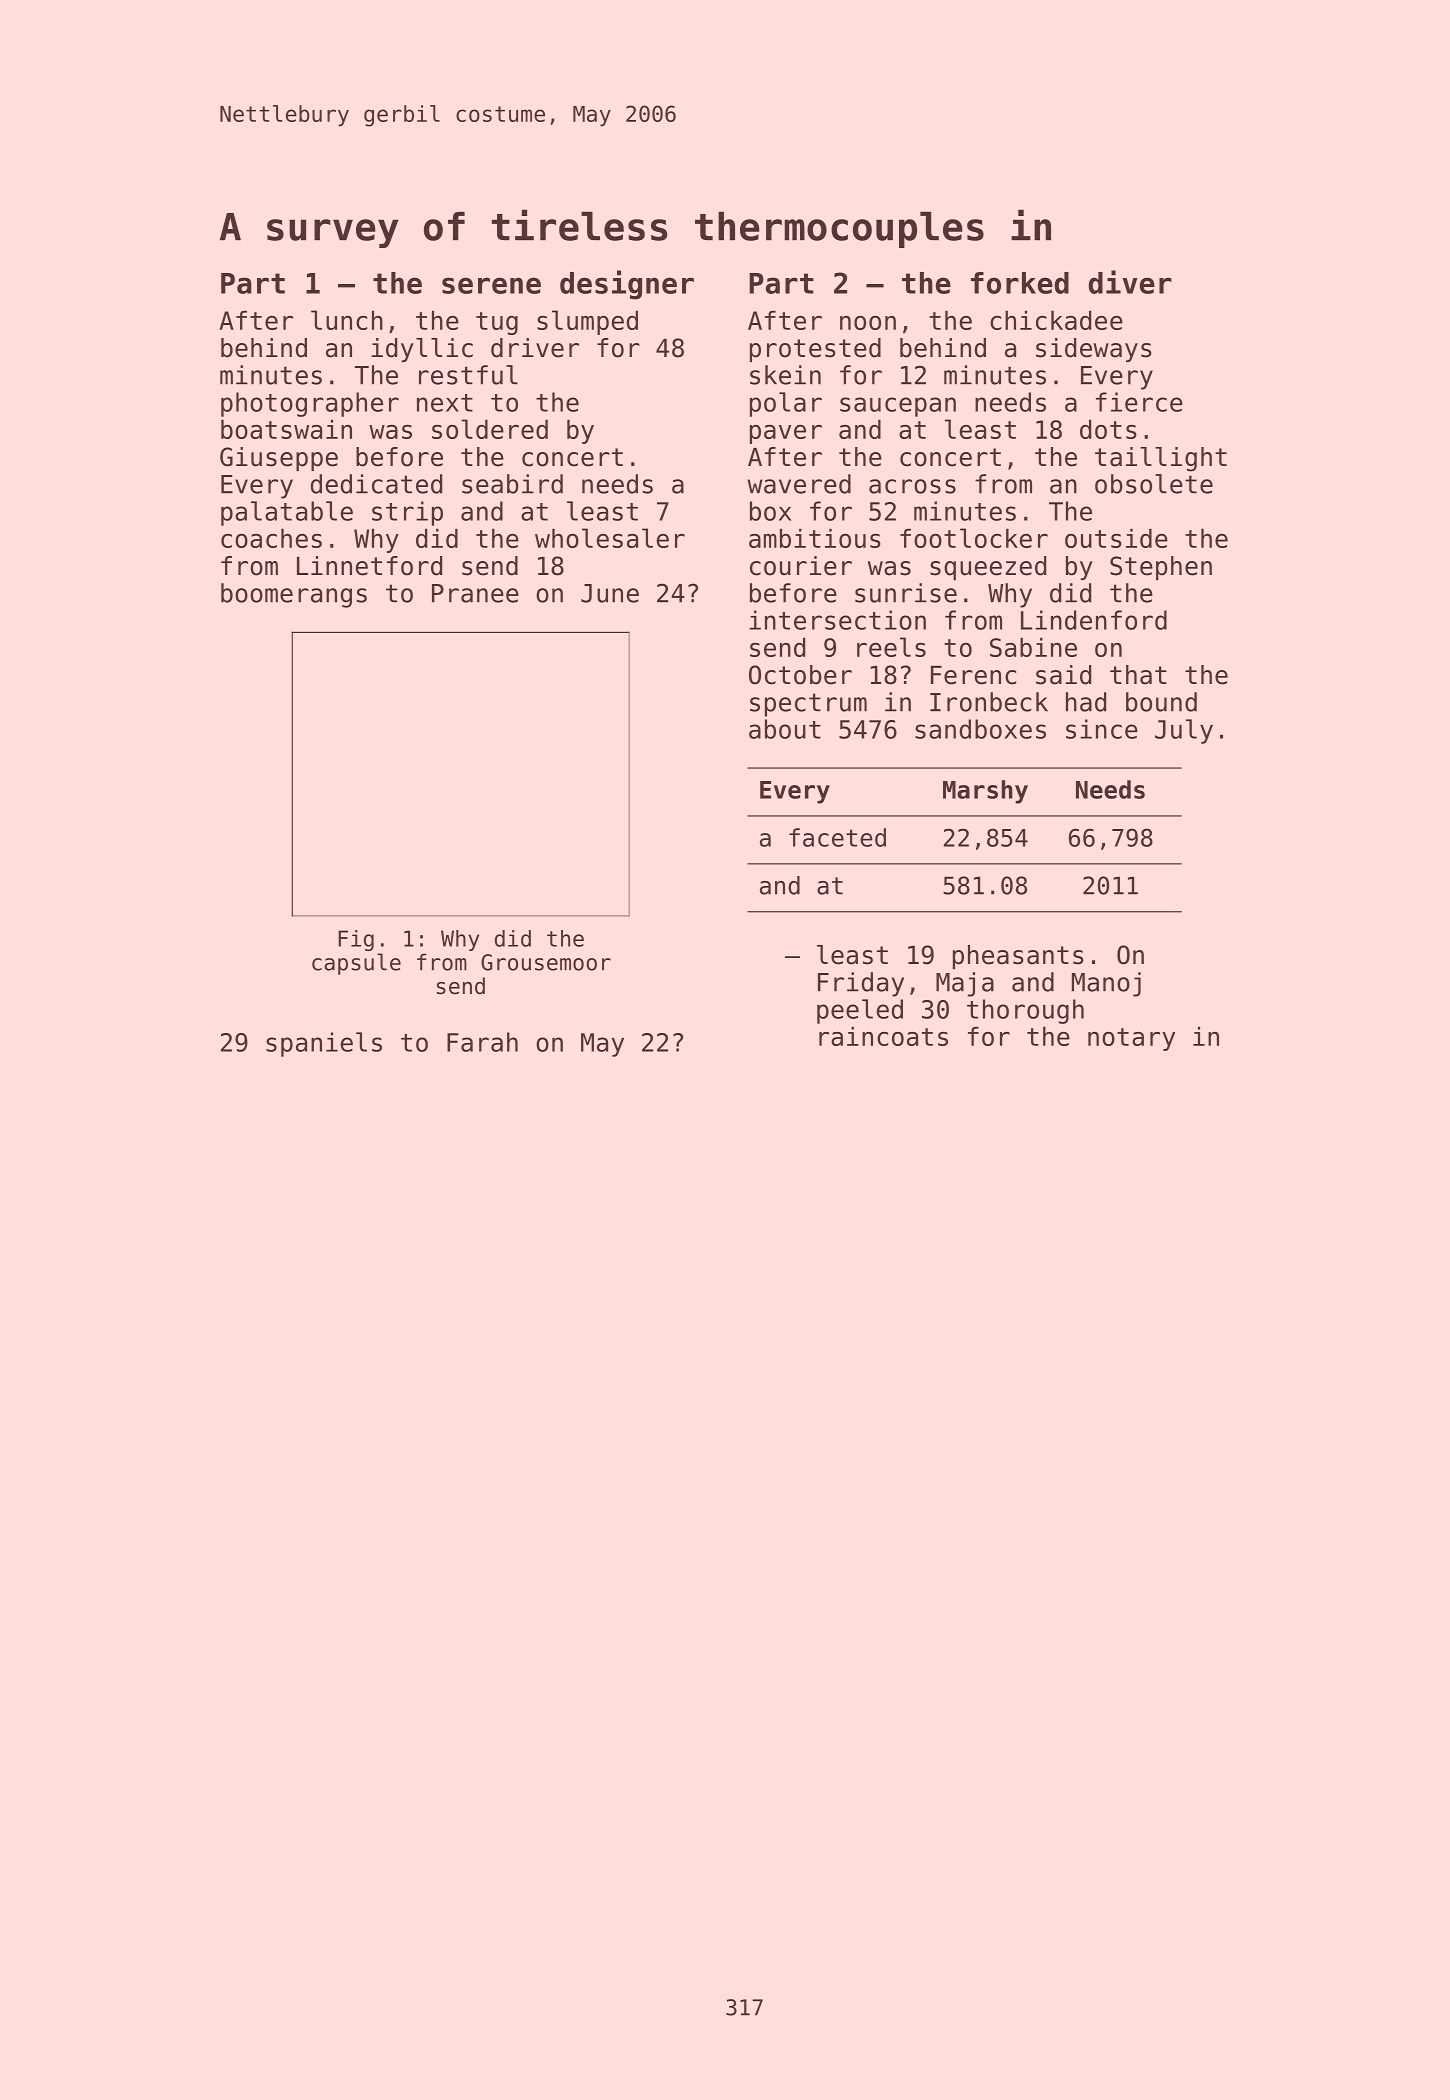 Image resolution: width=1450 pixels, height=2100 pixels. I want to click on faceted, so click(837, 837).
